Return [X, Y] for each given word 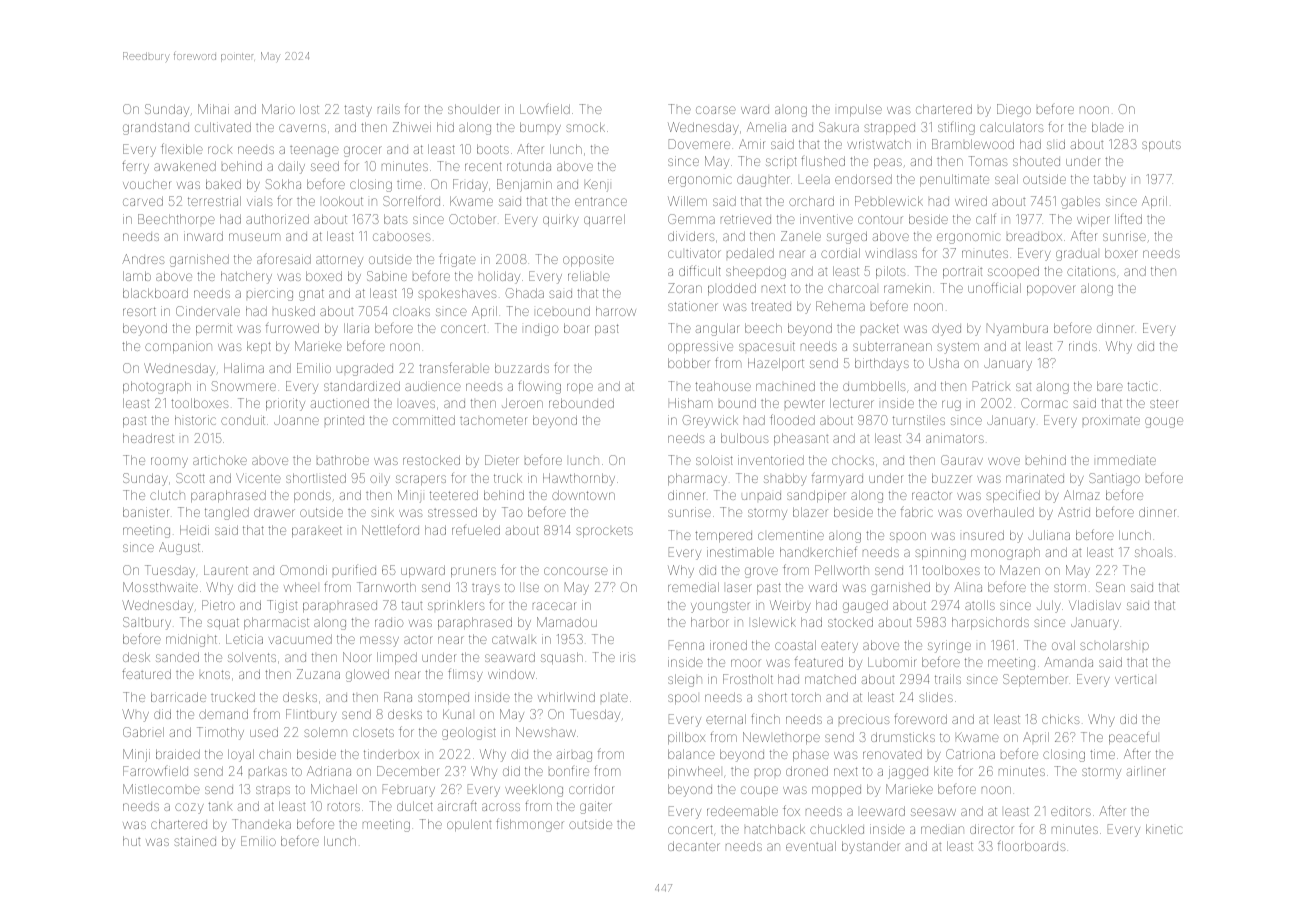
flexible [182, 148]
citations [1091, 271]
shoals [1154, 552]
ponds [312, 496]
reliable [589, 276]
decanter [694, 846]
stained [195, 841]
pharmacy [697, 479]
